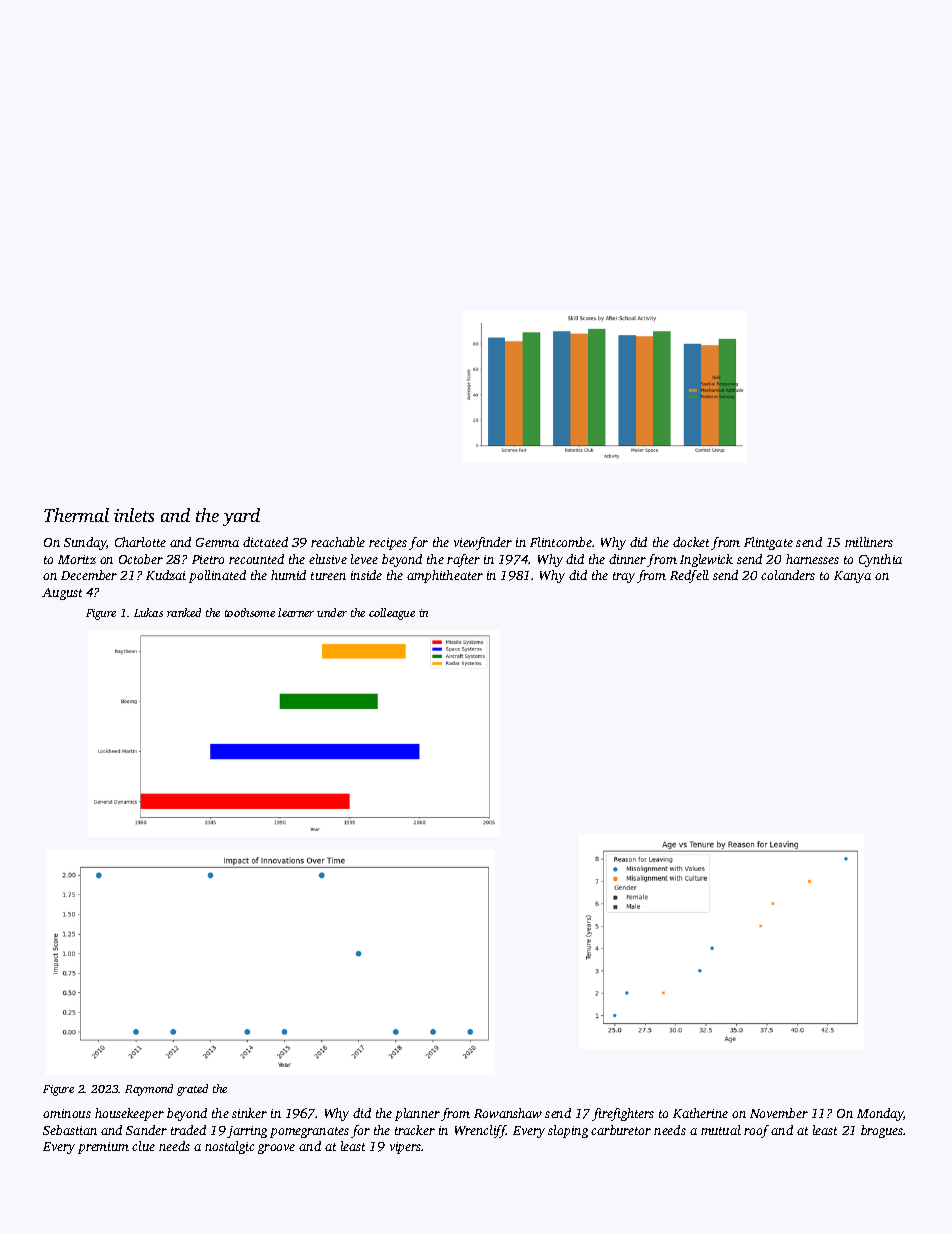 The width and height of the screenshot is (952, 1233). What do you see at coordinates (392, 614) in the screenshot?
I see `colleague` at bounding box center [392, 614].
